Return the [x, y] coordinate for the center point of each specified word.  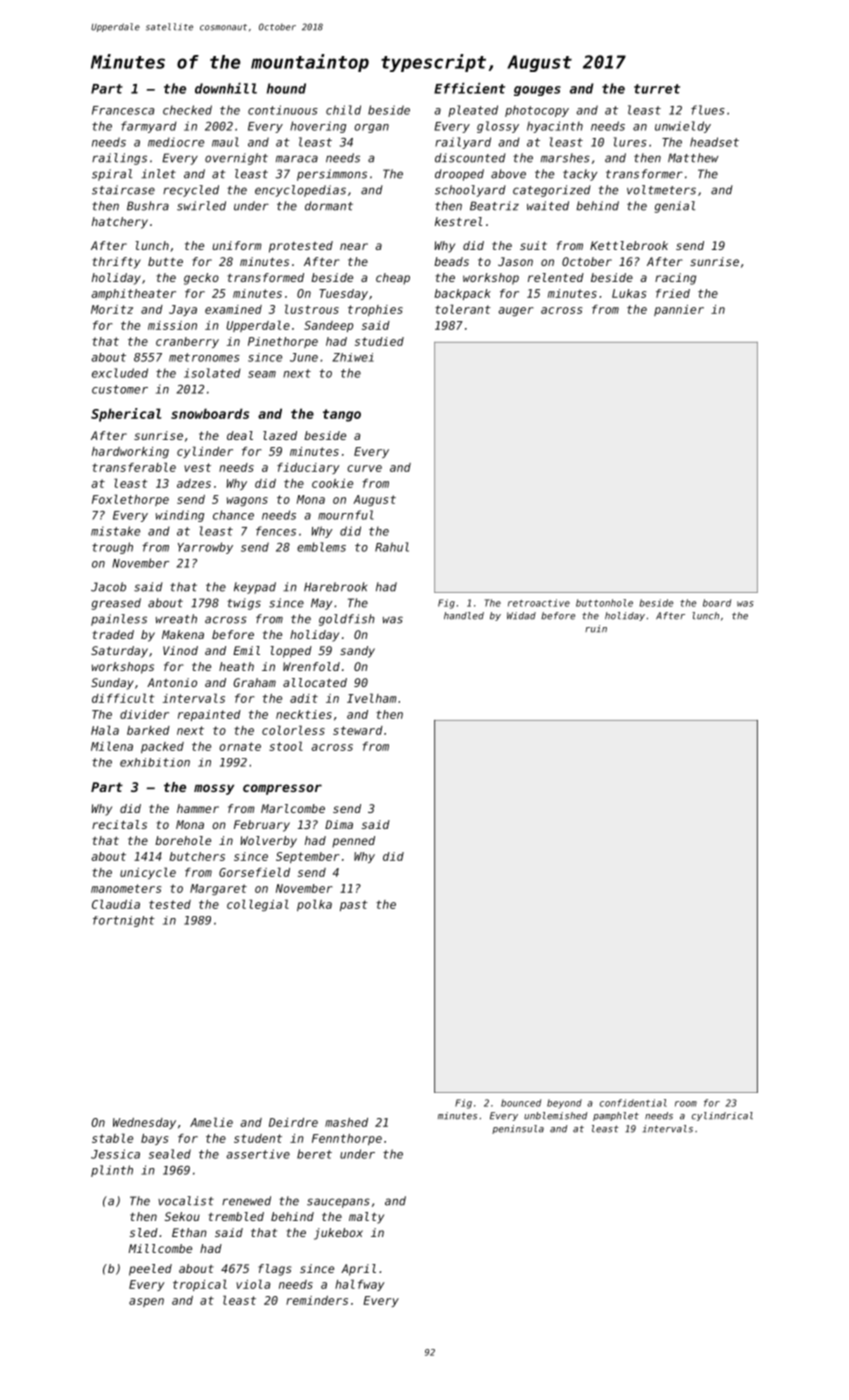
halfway [360, 1285]
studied [379, 341]
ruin [596, 629]
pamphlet [616, 1116]
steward [358, 730]
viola [253, 1284]
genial [675, 207]
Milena [112, 746]
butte [165, 261]
